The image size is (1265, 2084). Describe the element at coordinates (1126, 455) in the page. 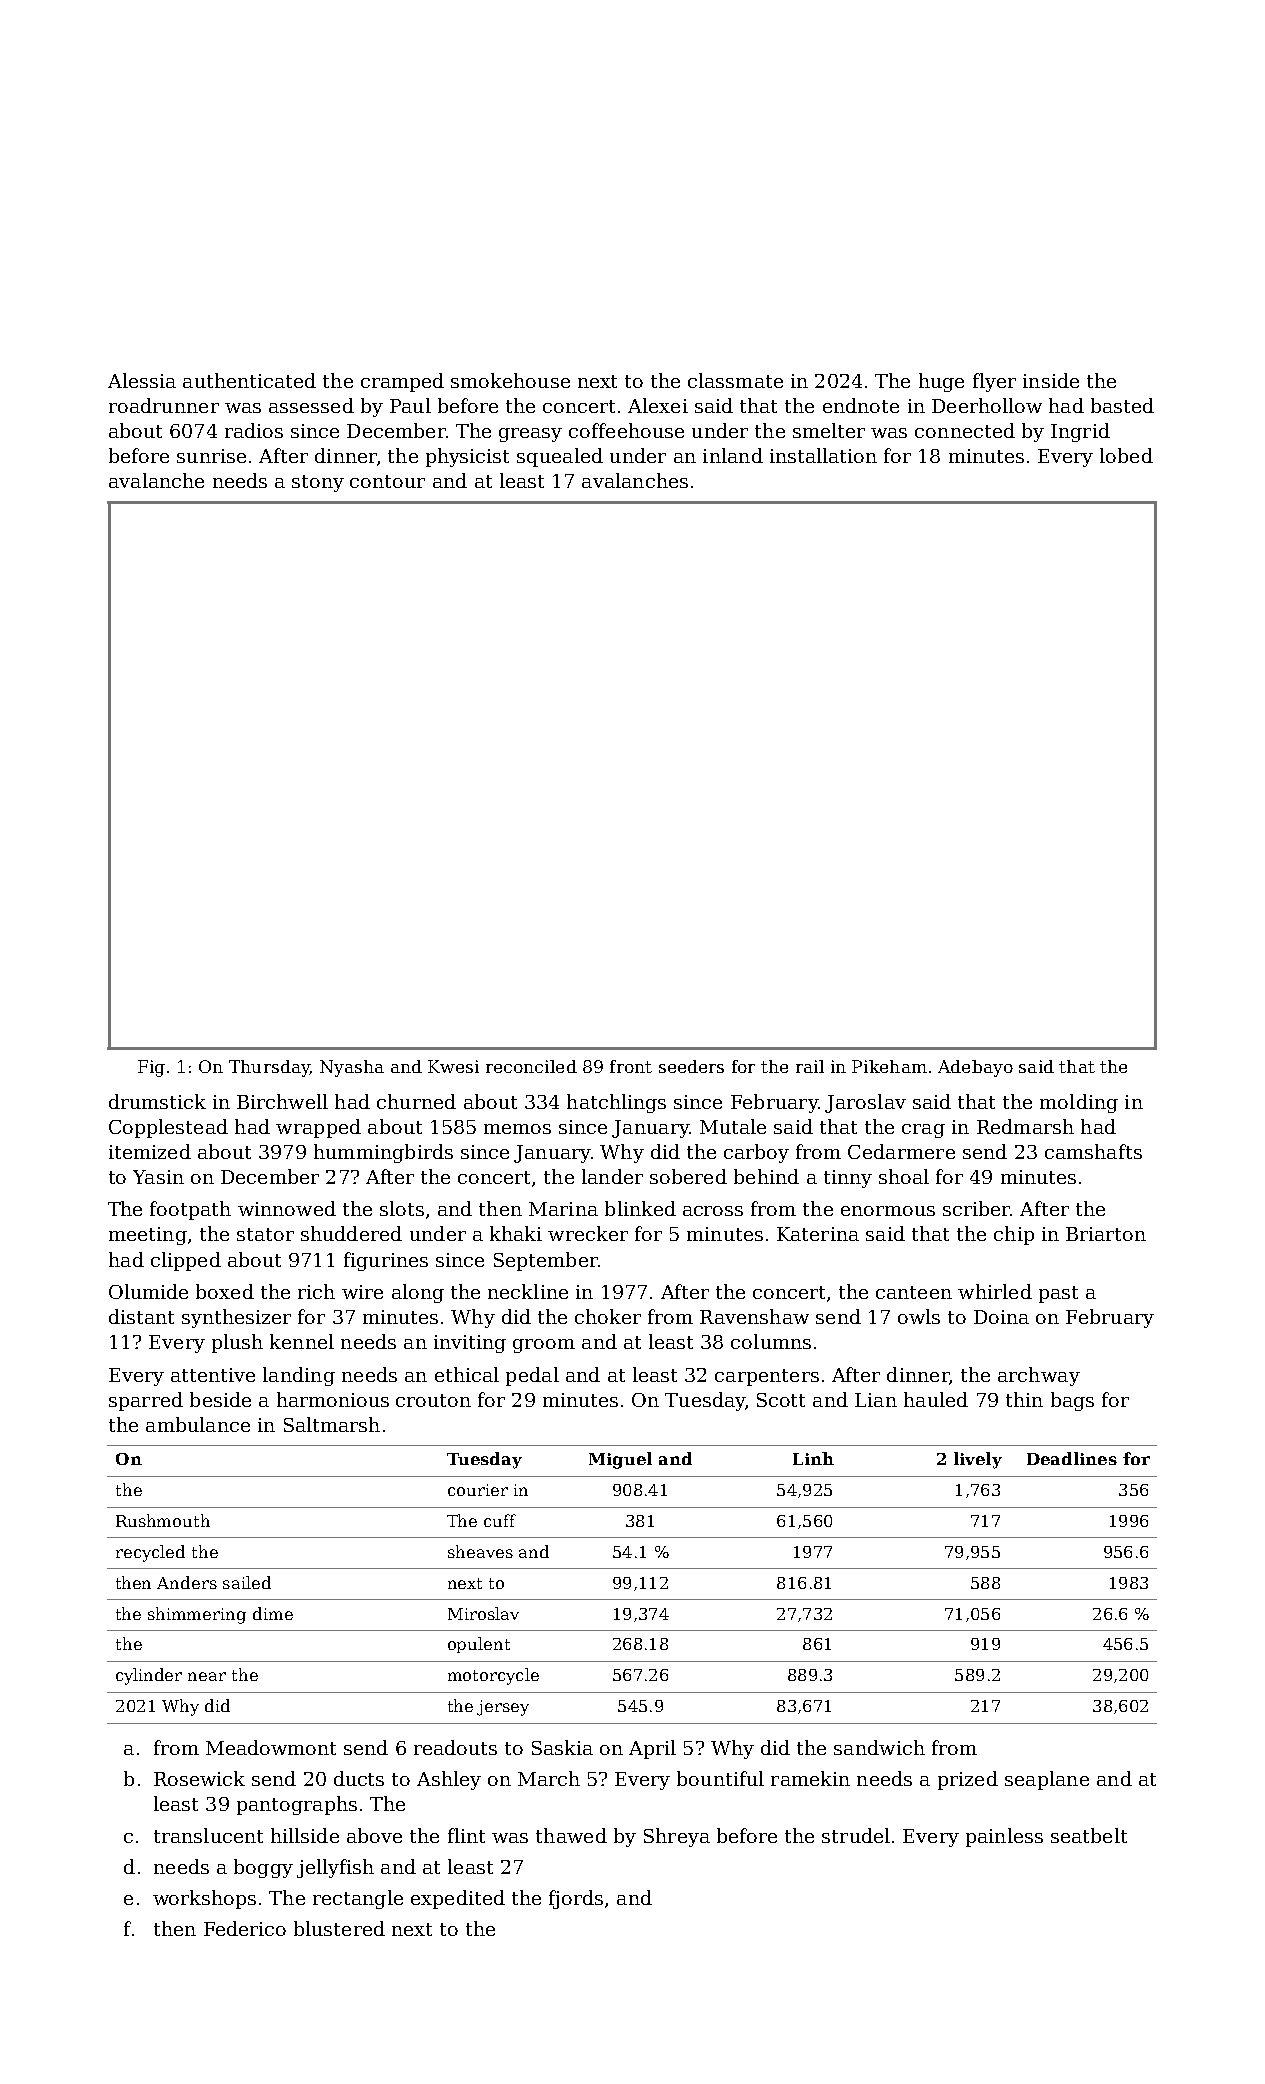

I see `lobed` at that location.
